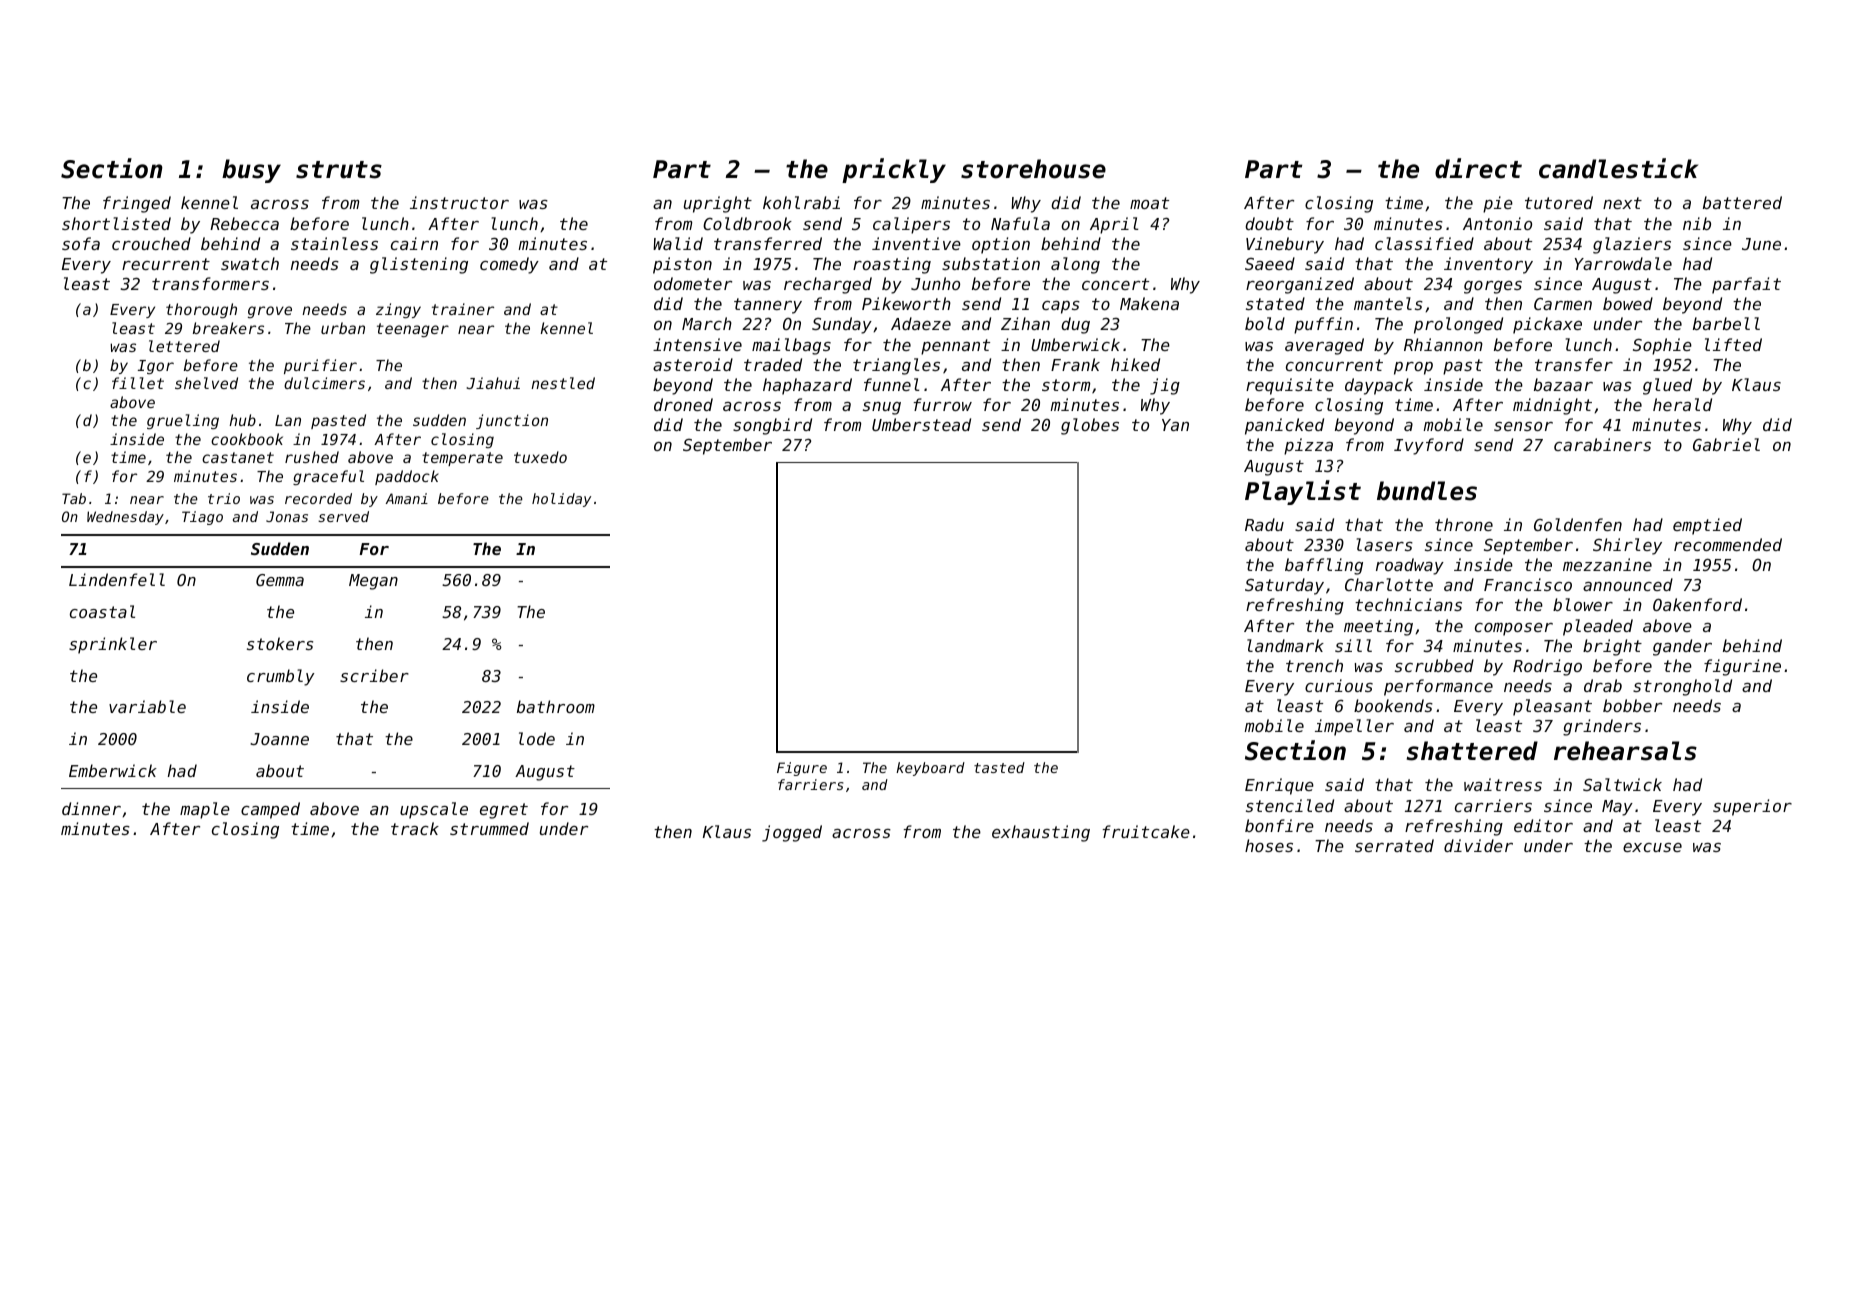 Image resolution: width=1855 pixels, height=1312 pixels. I want to click on comedy, so click(509, 265).
